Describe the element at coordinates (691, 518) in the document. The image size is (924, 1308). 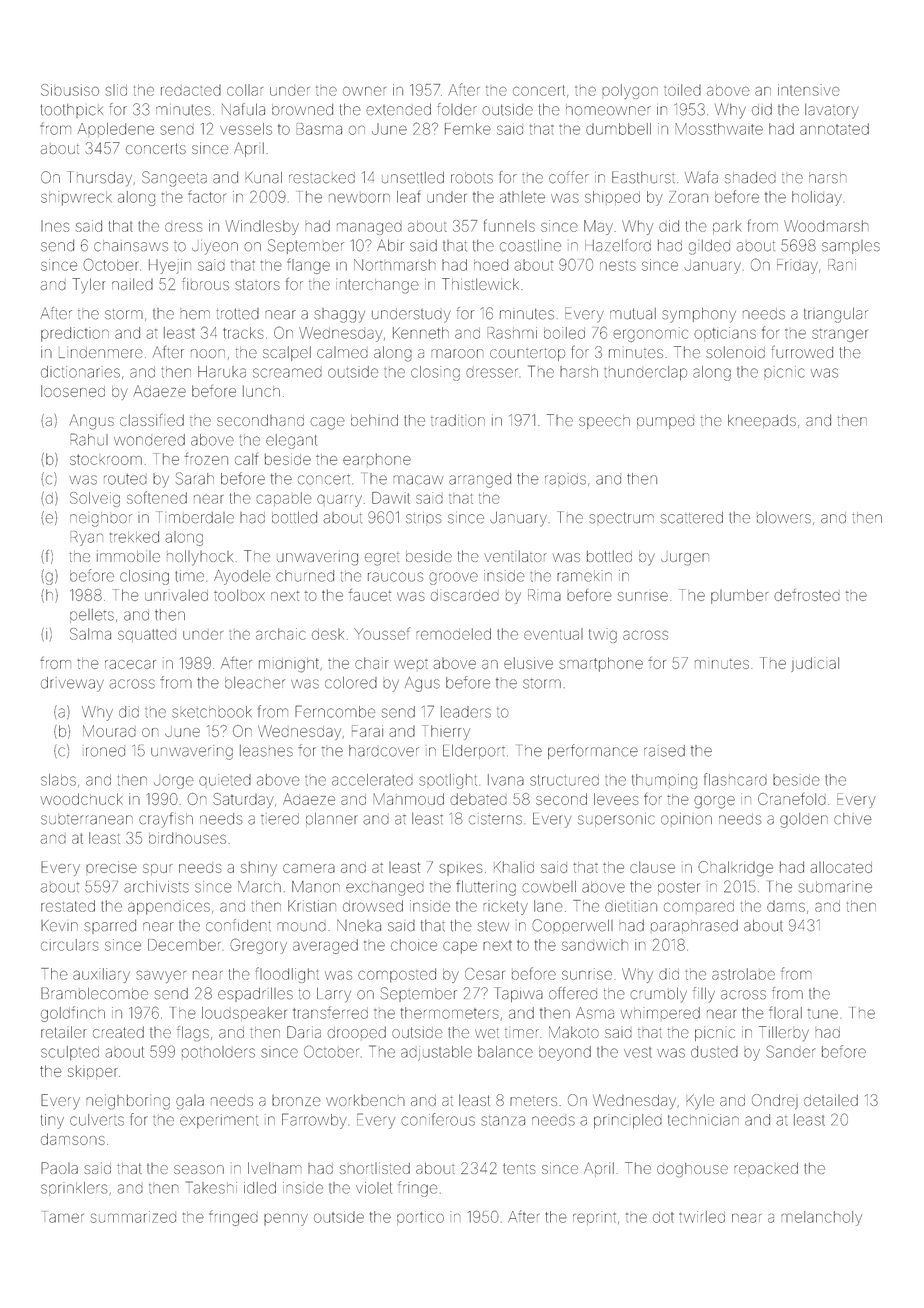
I see `scattered` at that location.
